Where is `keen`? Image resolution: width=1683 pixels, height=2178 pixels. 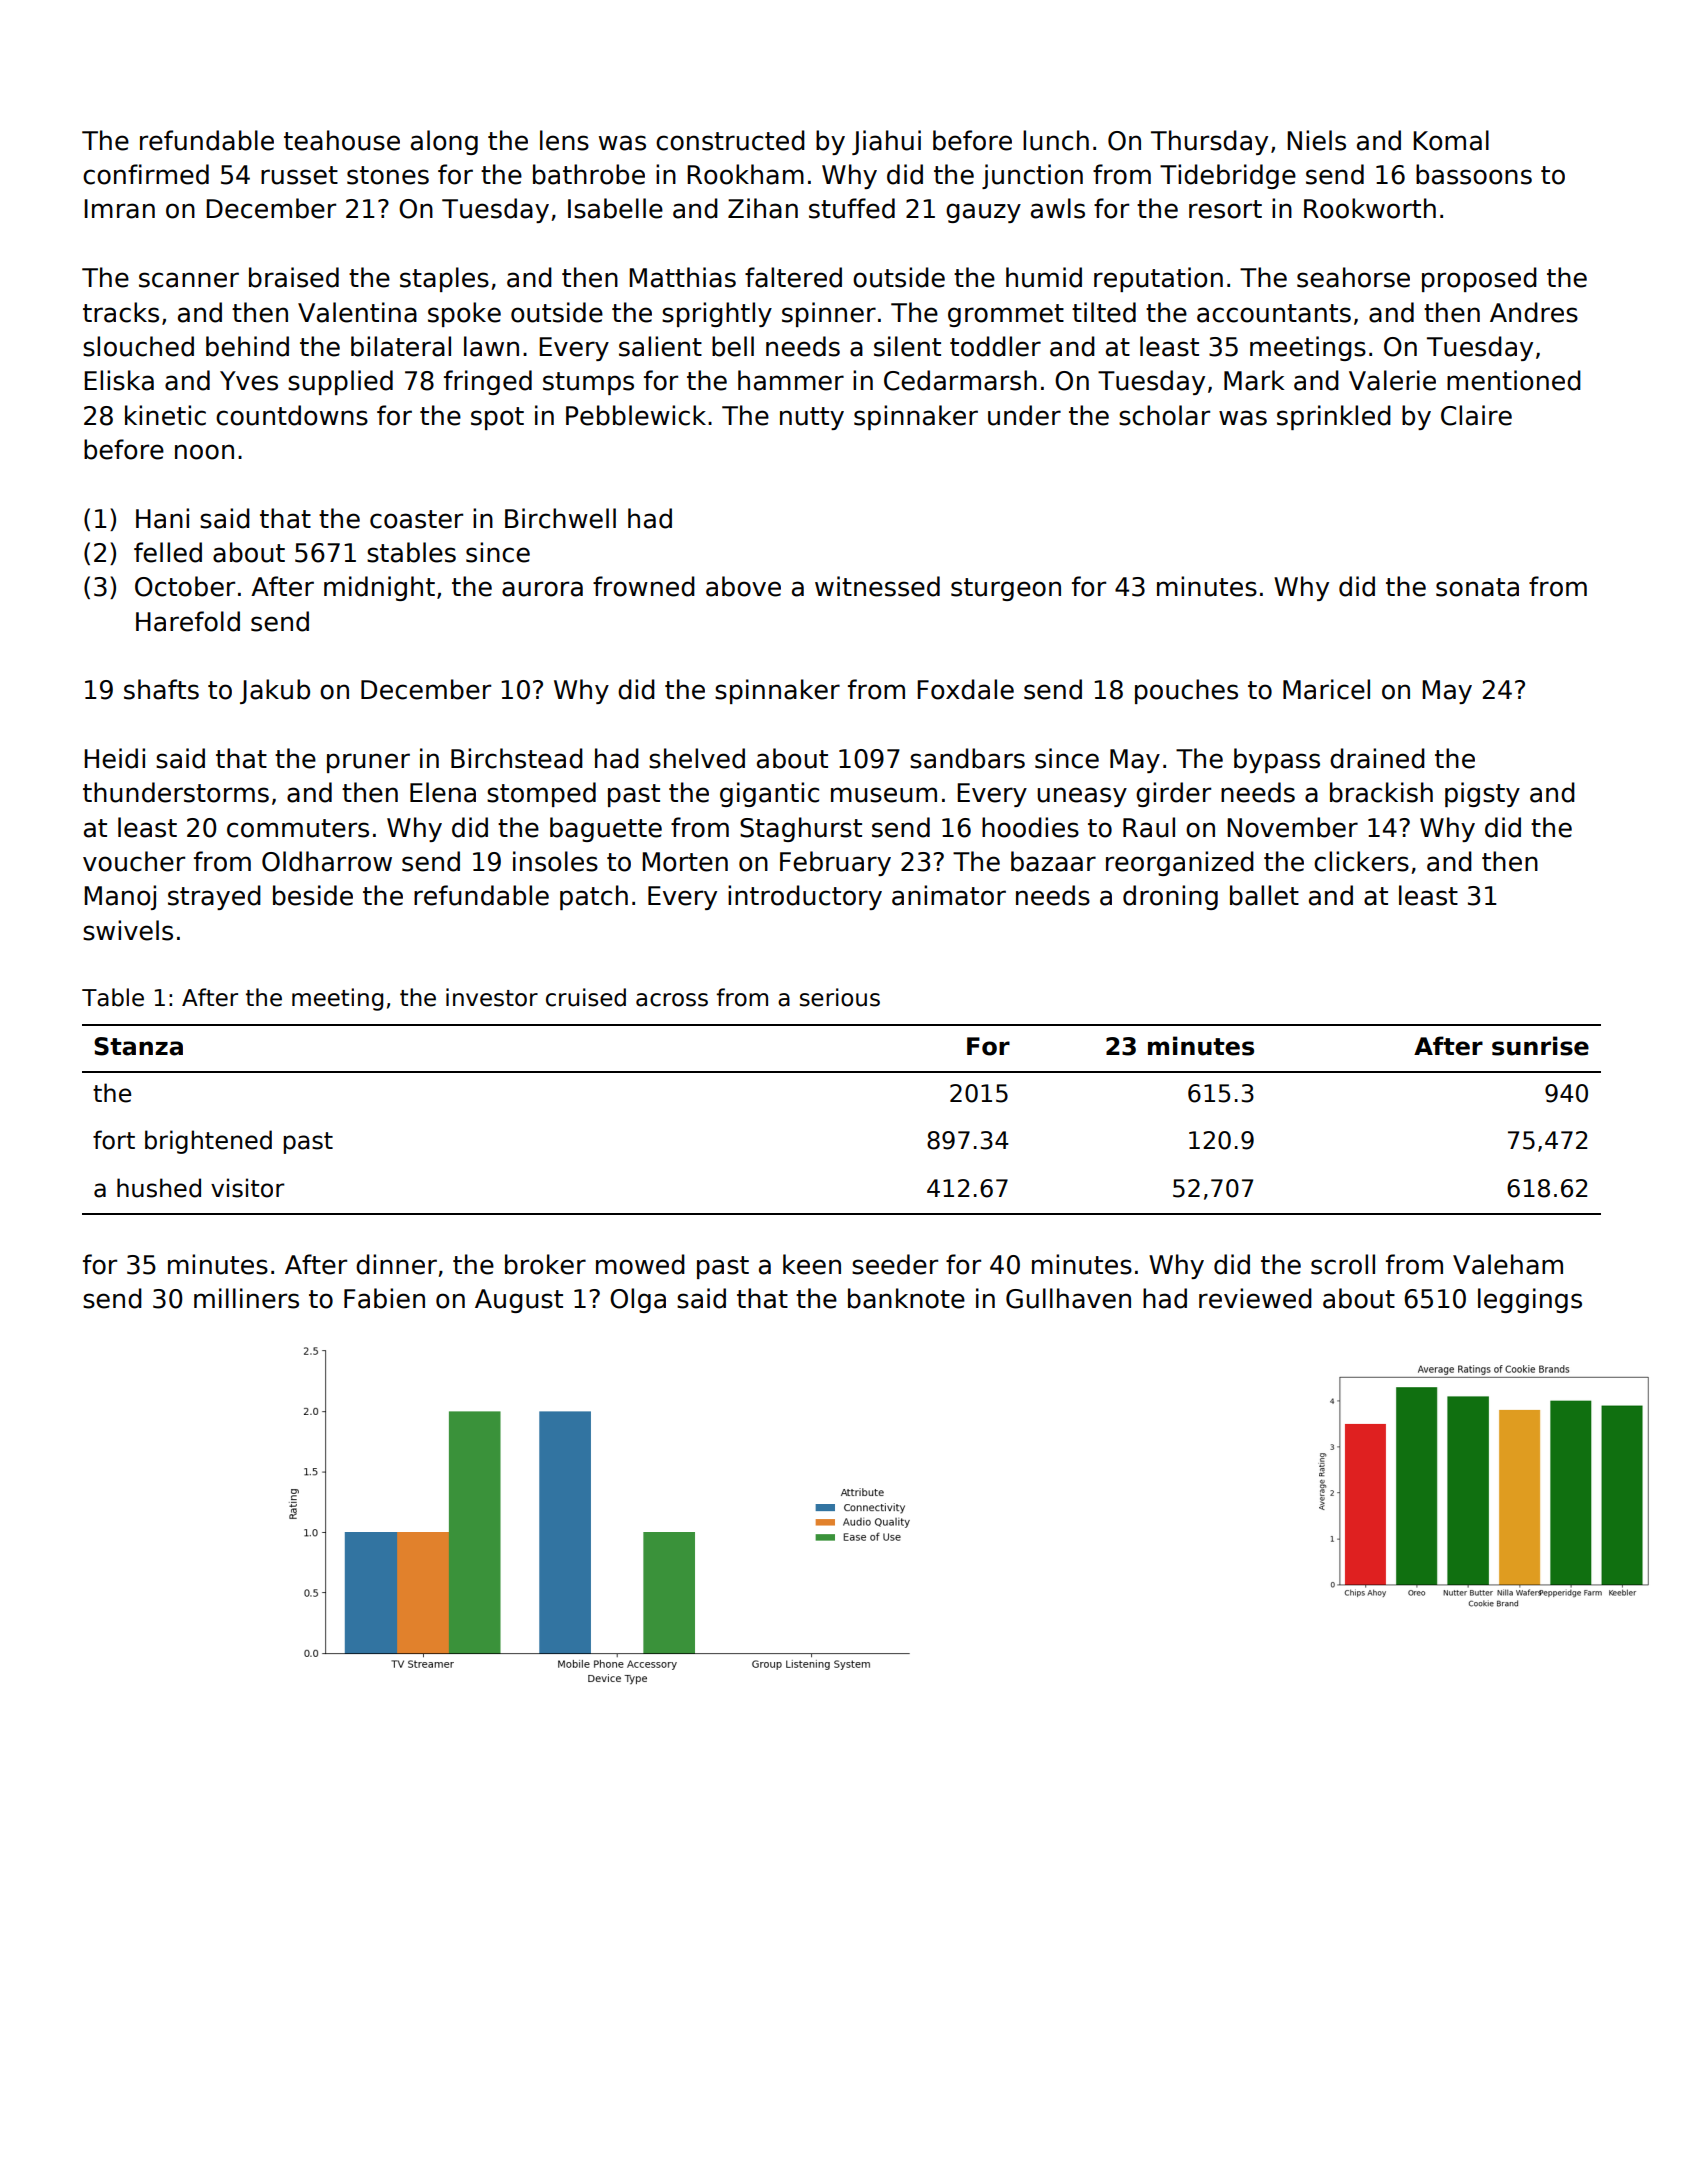 keen is located at coordinates (812, 1264).
